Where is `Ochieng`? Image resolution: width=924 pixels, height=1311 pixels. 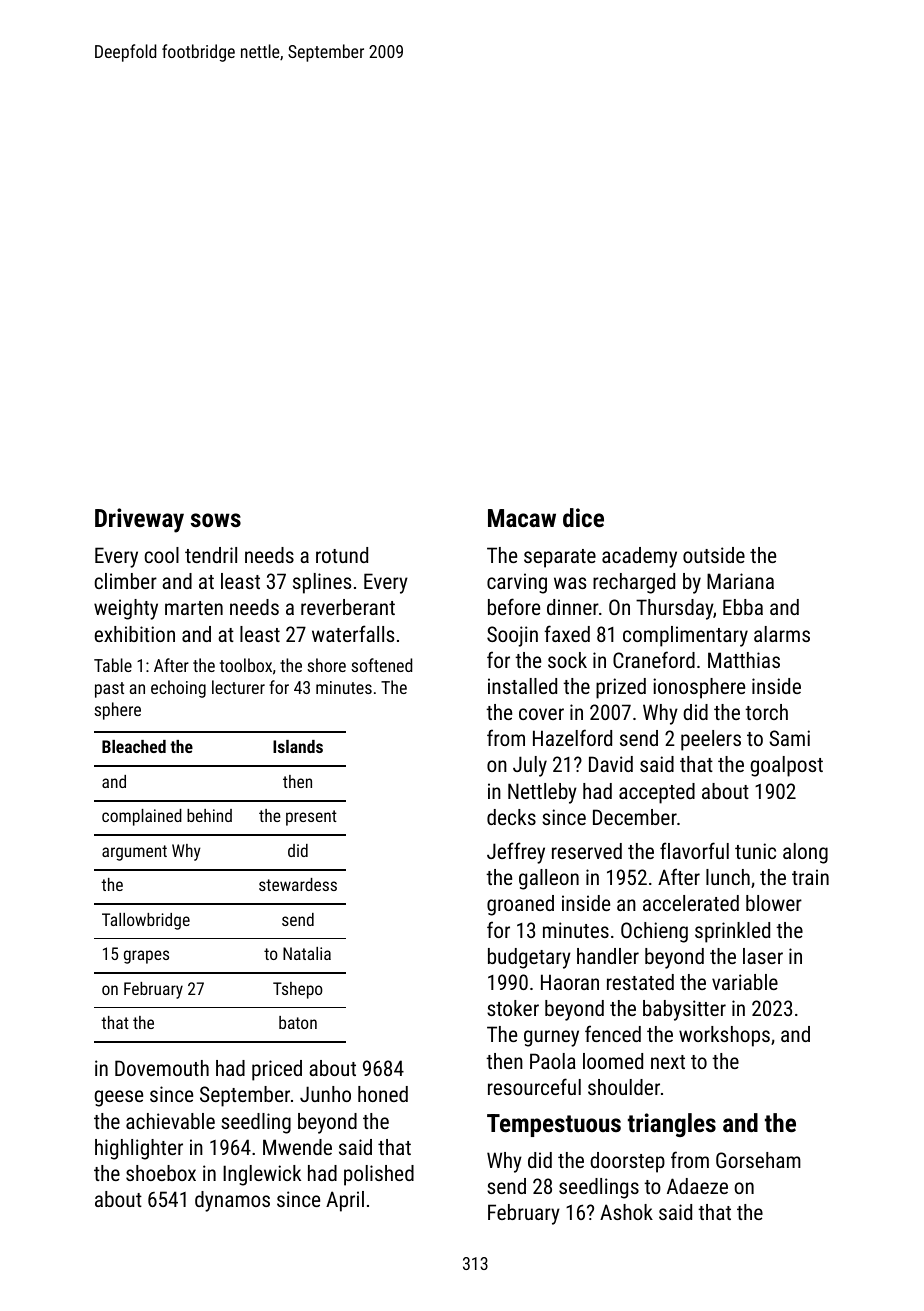 Ochieng is located at coordinates (654, 932).
